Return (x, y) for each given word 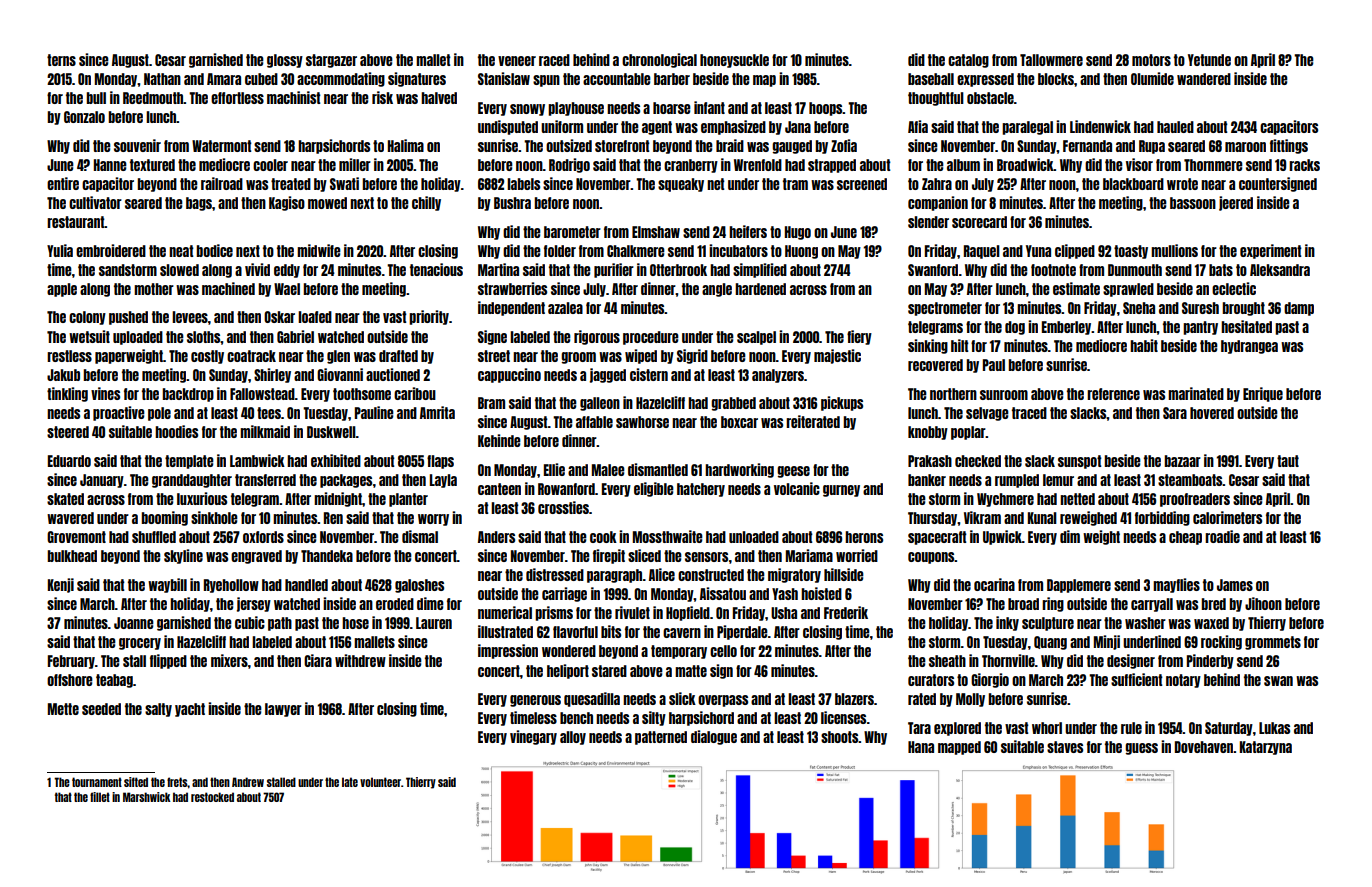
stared (609, 671)
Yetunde (1209, 60)
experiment (1271, 251)
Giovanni (340, 374)
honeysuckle (734, 61)
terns (61, 60)
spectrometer (945, 309)
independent (511, 308)
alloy (573, 738)
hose (355, 623)
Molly (970, 700)
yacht (190, 710)
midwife (319, 250)
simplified (760, 270)
